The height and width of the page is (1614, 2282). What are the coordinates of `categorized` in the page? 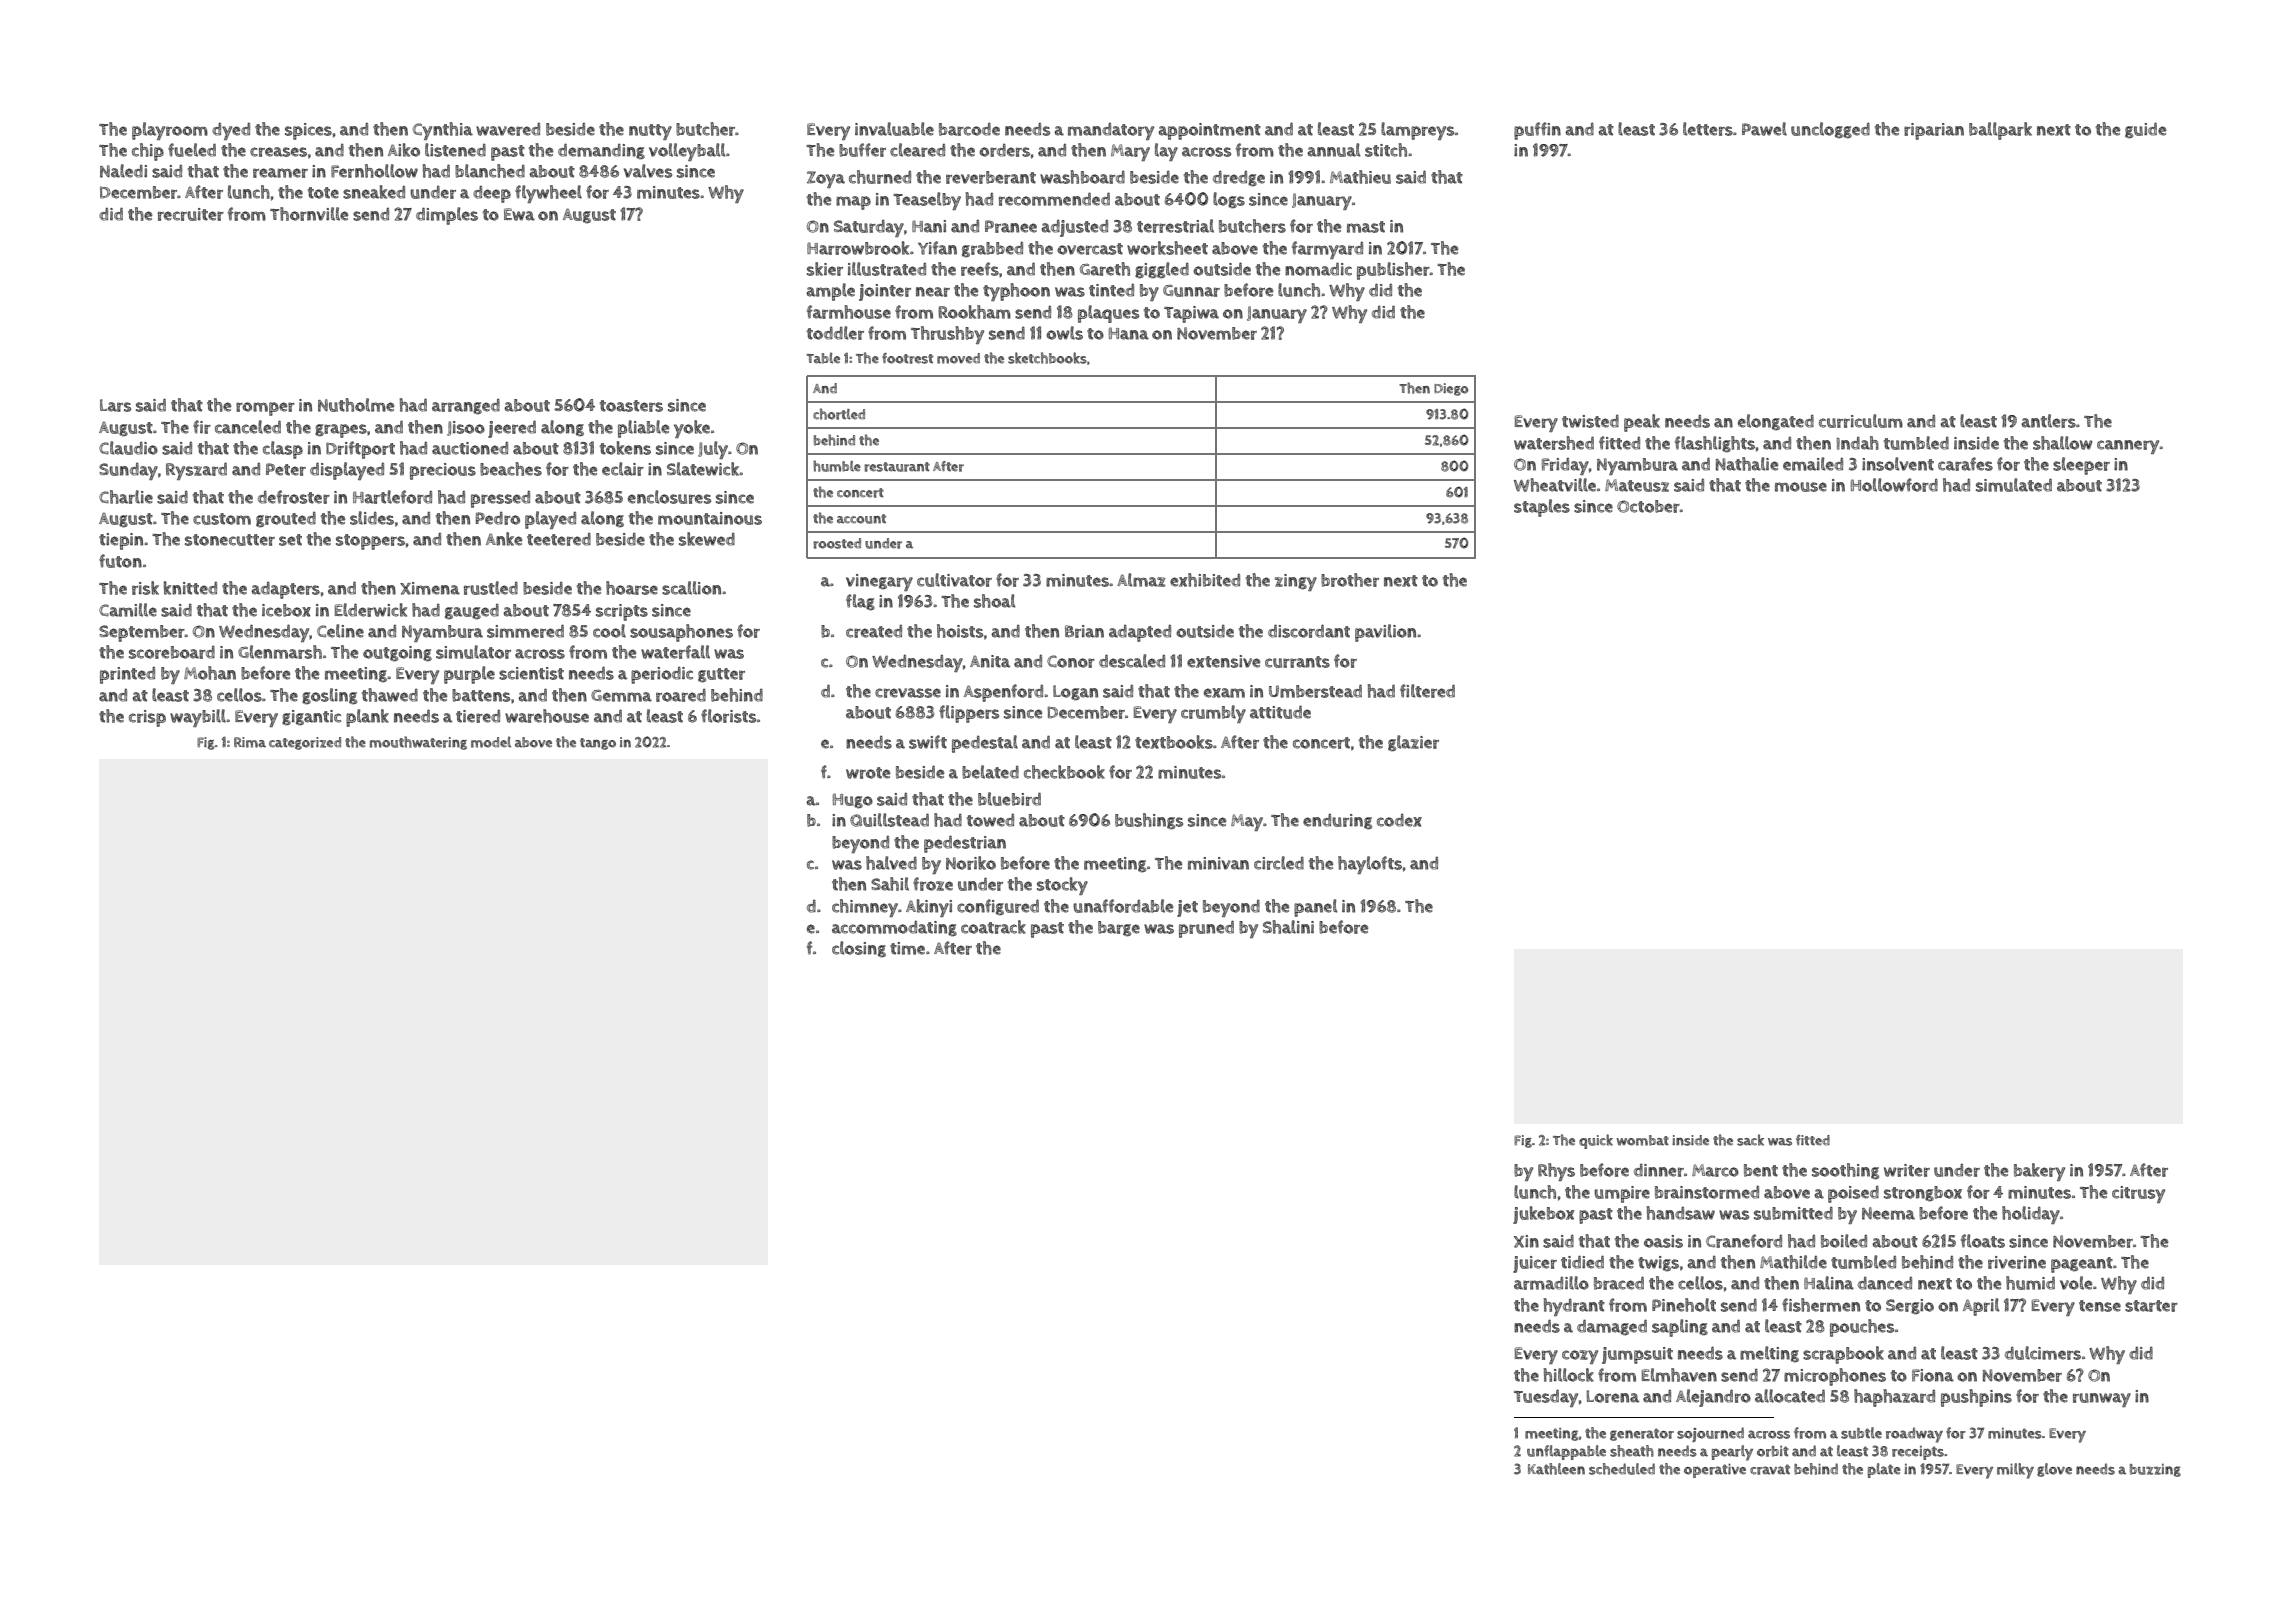 It's located at (305, 743).
